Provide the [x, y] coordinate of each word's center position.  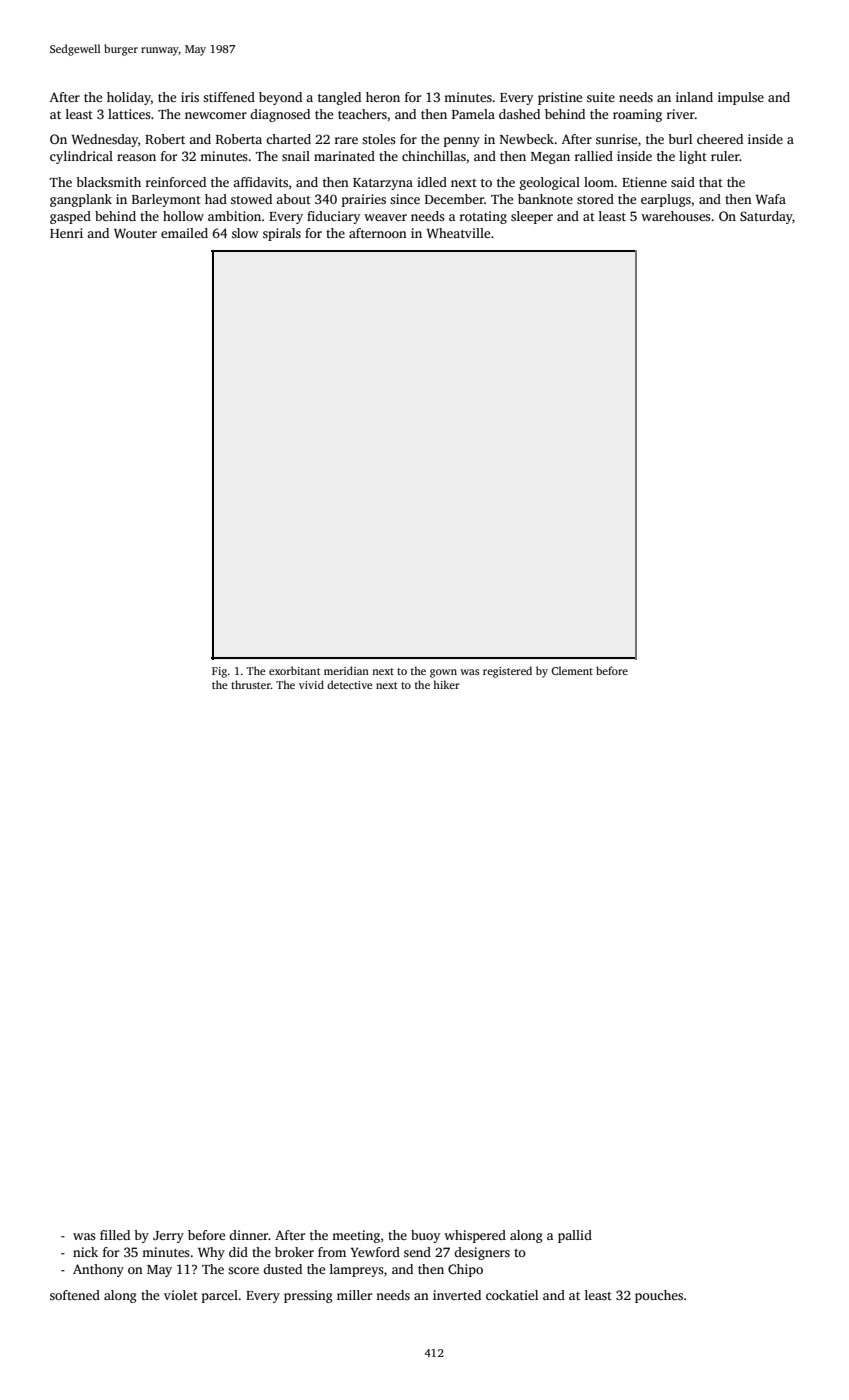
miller [354, 1295]
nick [85, 1252]
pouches [659, 1296]
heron [383, 97]
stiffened [229, 97]
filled [115, 1235]
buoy [425, 1236]
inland [694, 97]
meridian [346, 670]
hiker [446, 684]
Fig [219, 672]
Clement [572, 670]
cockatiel [512, 1295]
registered [507, 672]
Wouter [135, 233]
